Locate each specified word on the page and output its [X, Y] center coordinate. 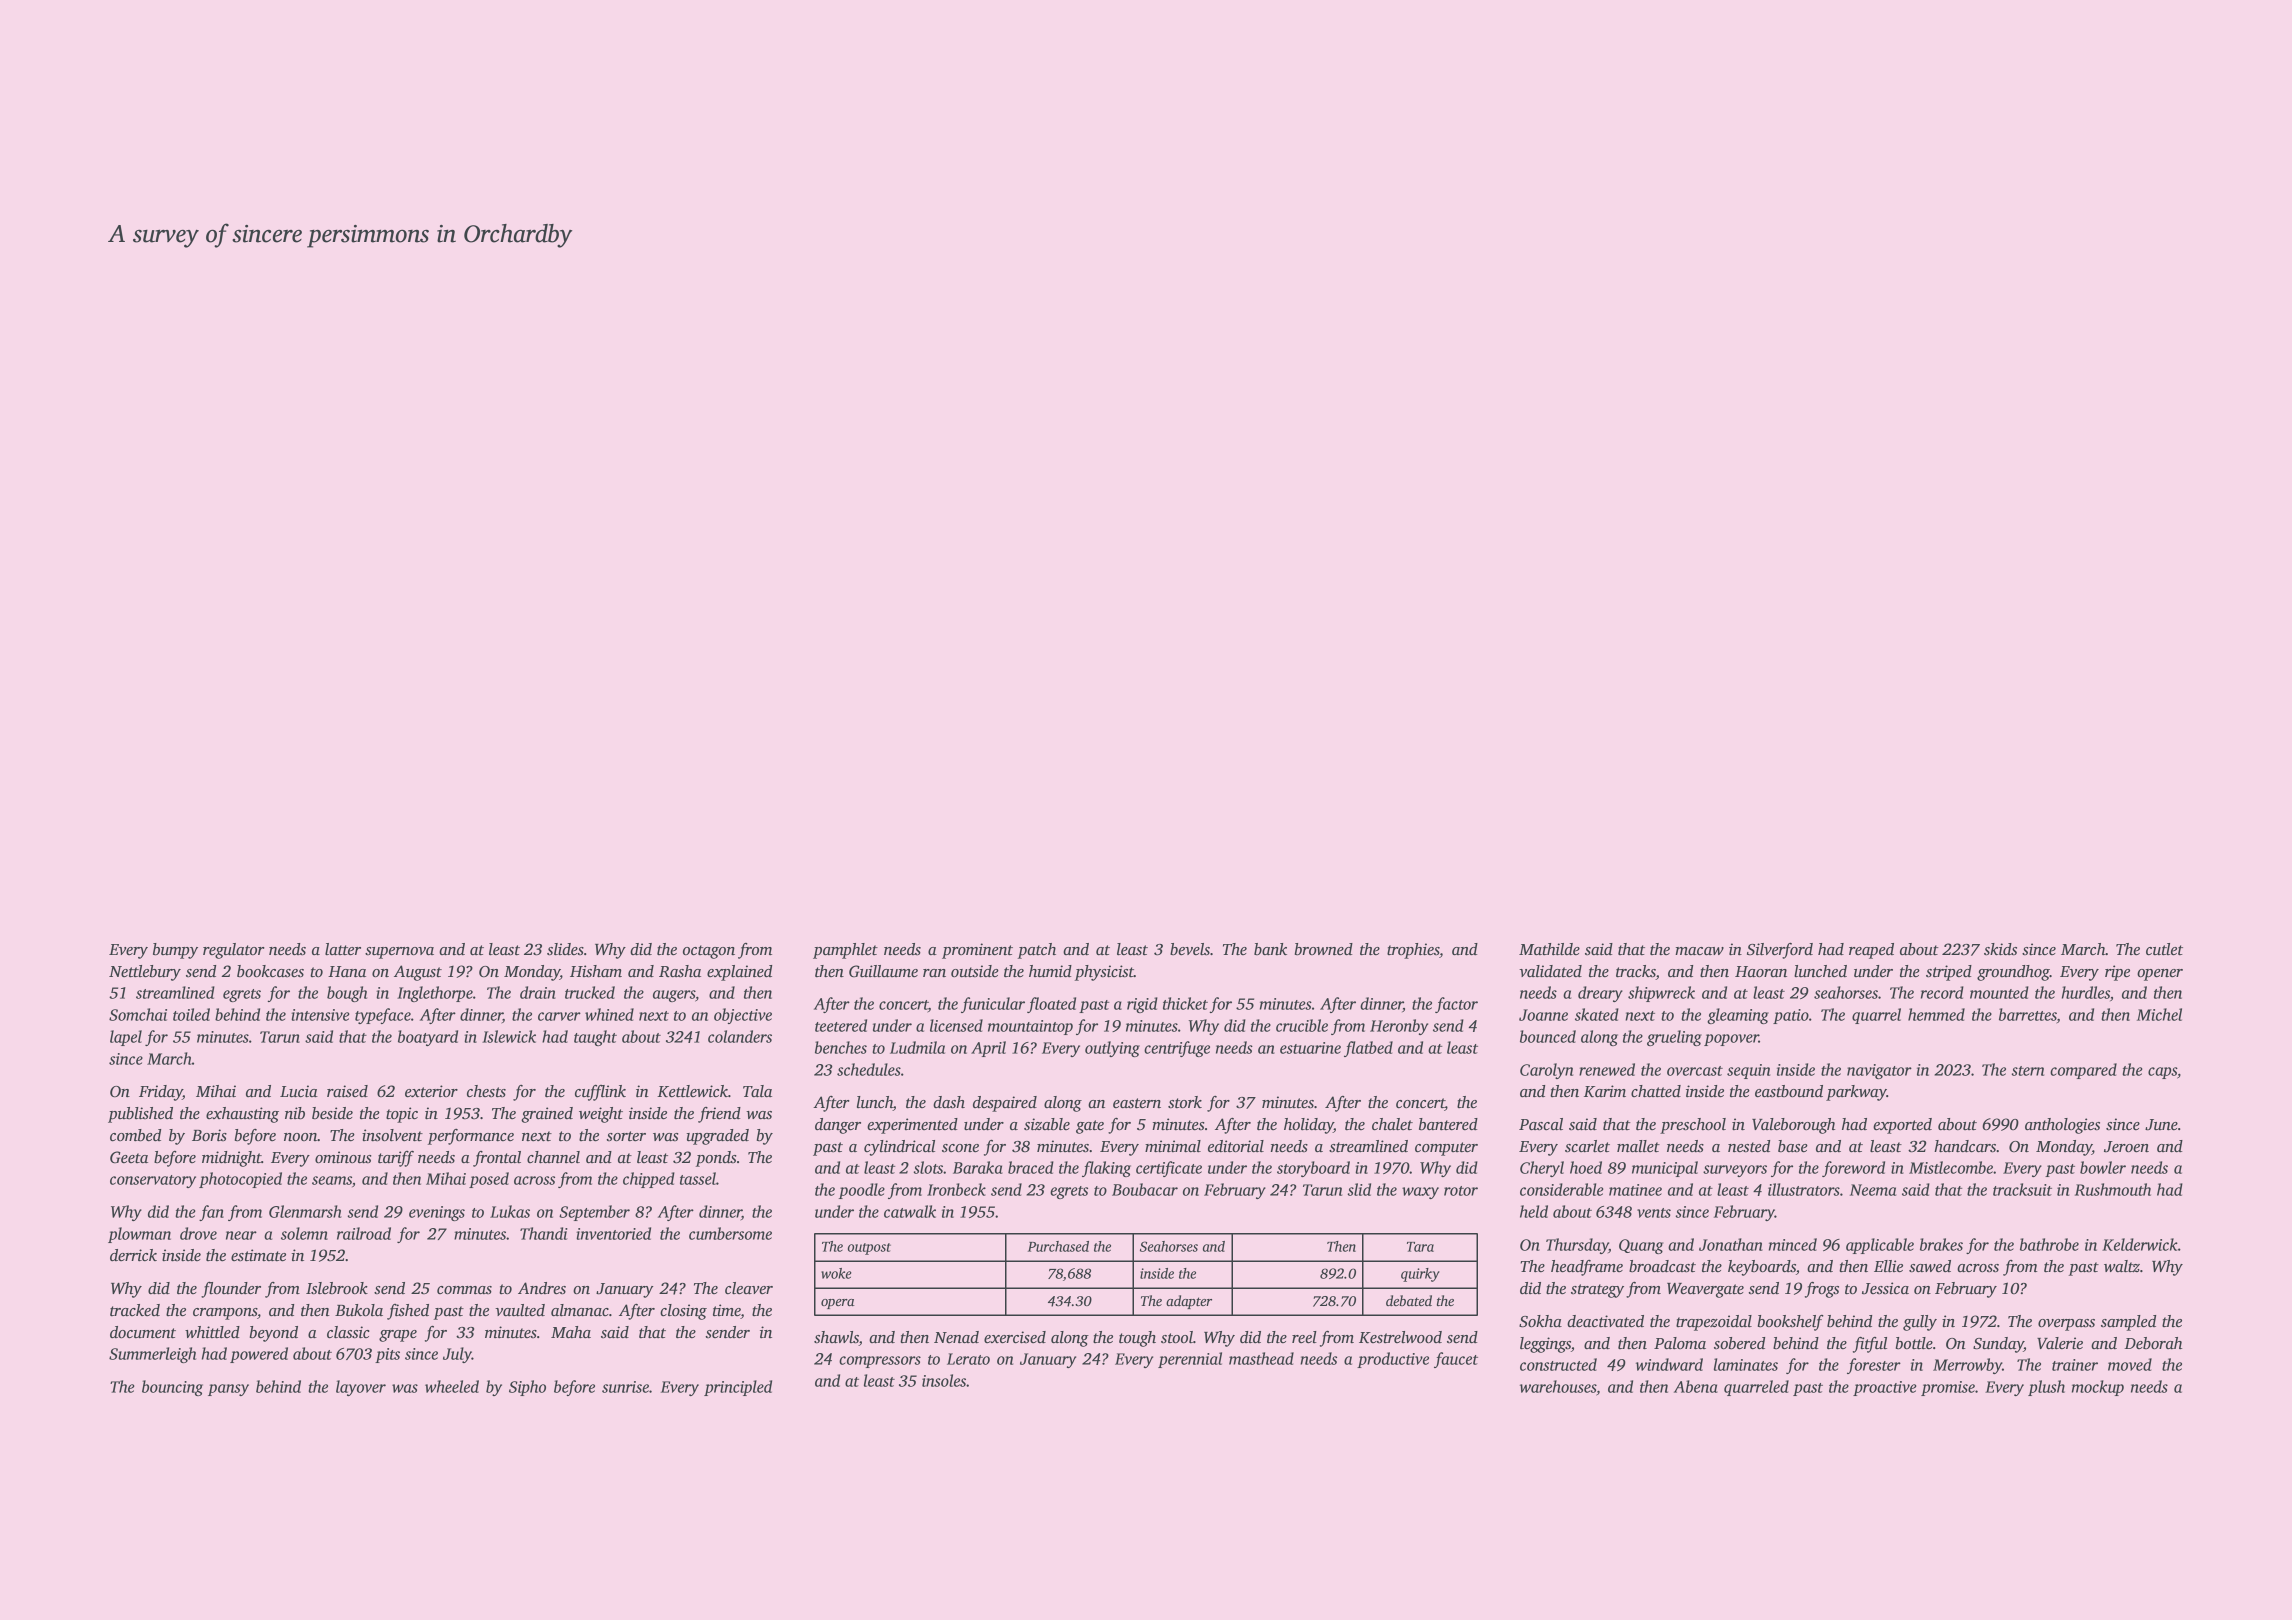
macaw [1699, 951]
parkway [1856, 1093]
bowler [2103, 1167]
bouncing [172, 1388]
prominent [977, 951]
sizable [1047, 1124]
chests [486, 1091]
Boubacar [1145, 1189]
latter [343, 949]
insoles [944, 1380]
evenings [437, 1213]
